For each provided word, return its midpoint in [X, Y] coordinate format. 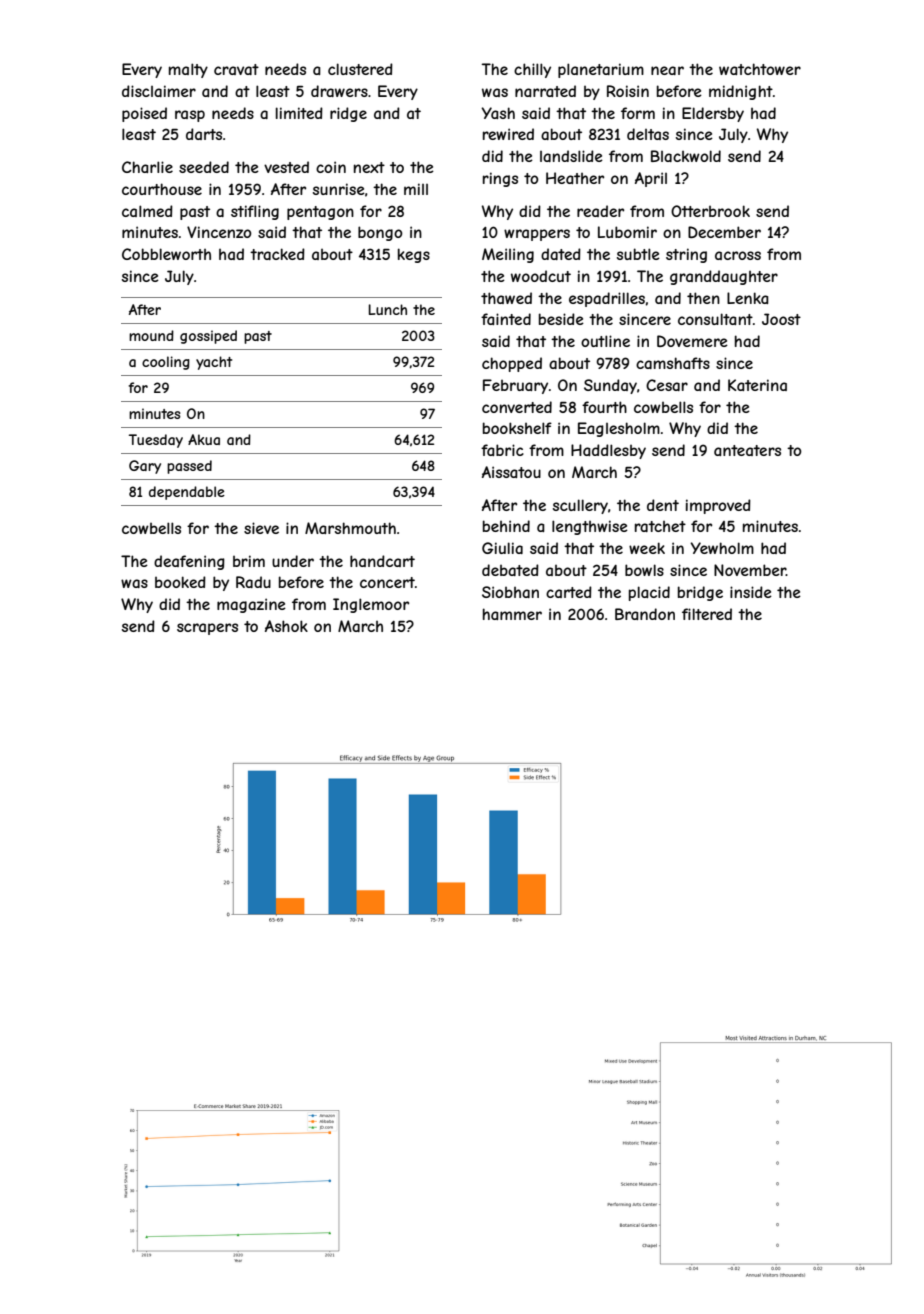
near [667, 70]
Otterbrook [710, 211]
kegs [414, 255]
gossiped [208, 337]
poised [144, 114]
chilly [532, 70]
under [293, 561]
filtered [707, 614]
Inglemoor [371, 605]
